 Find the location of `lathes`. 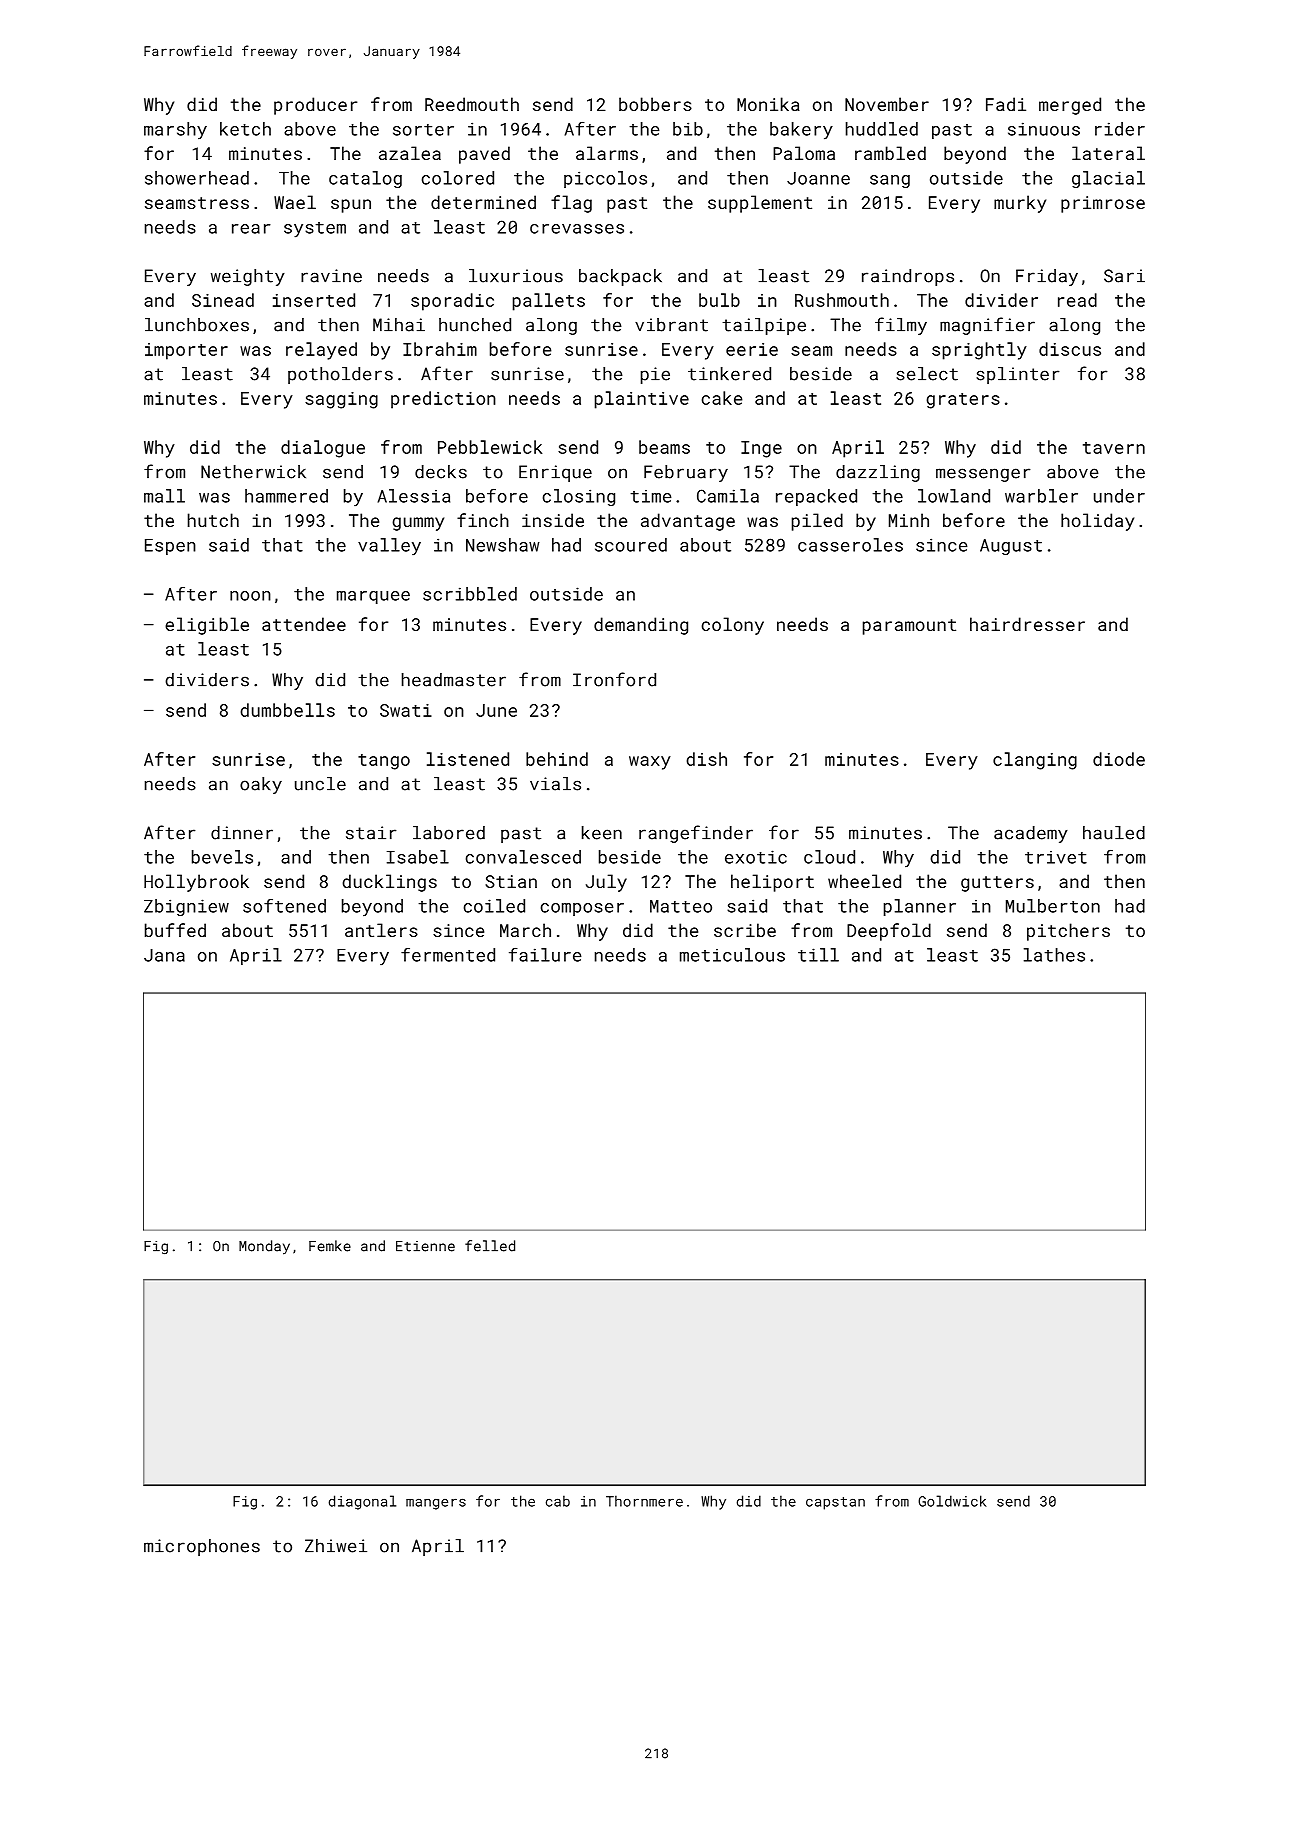

lathes is located at coordinates (1054, 955).
